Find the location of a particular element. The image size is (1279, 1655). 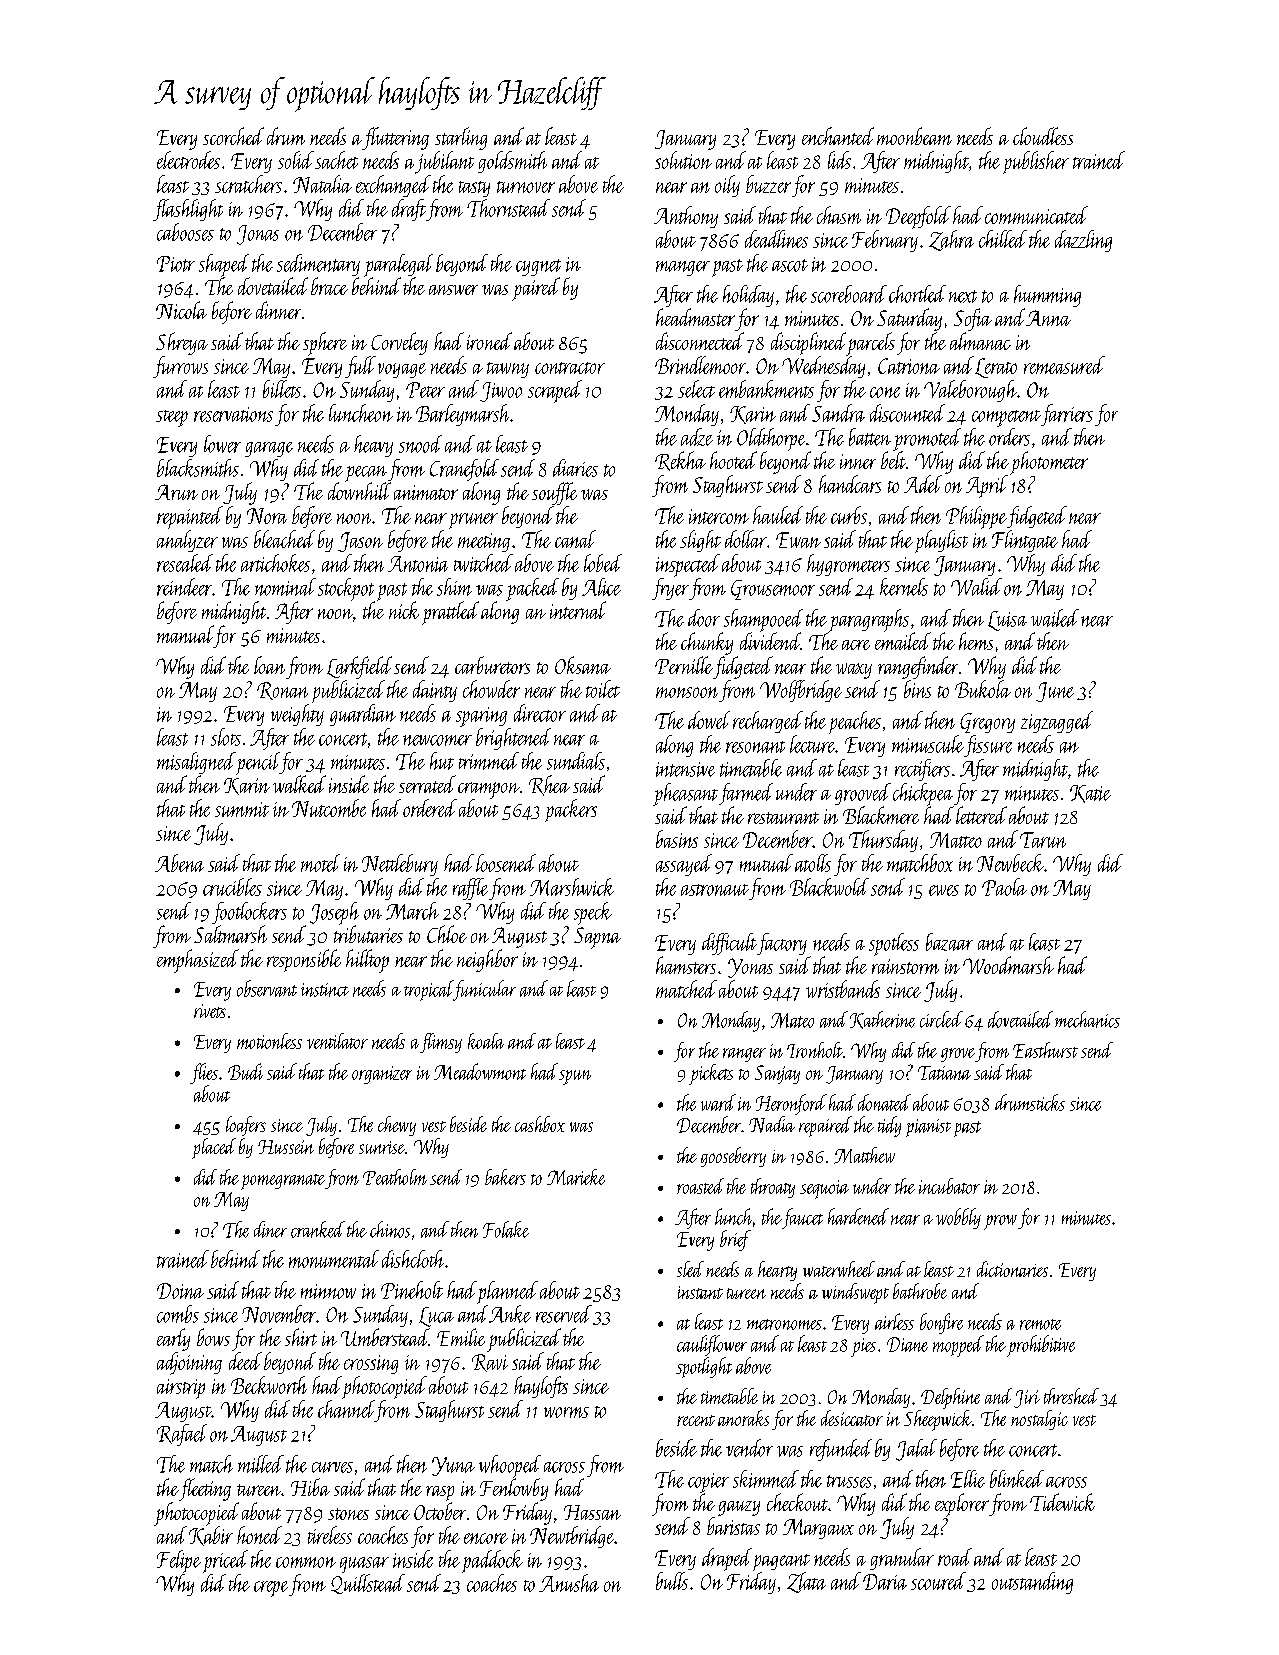

outstanding is located at coordinates (1032, 1583).
